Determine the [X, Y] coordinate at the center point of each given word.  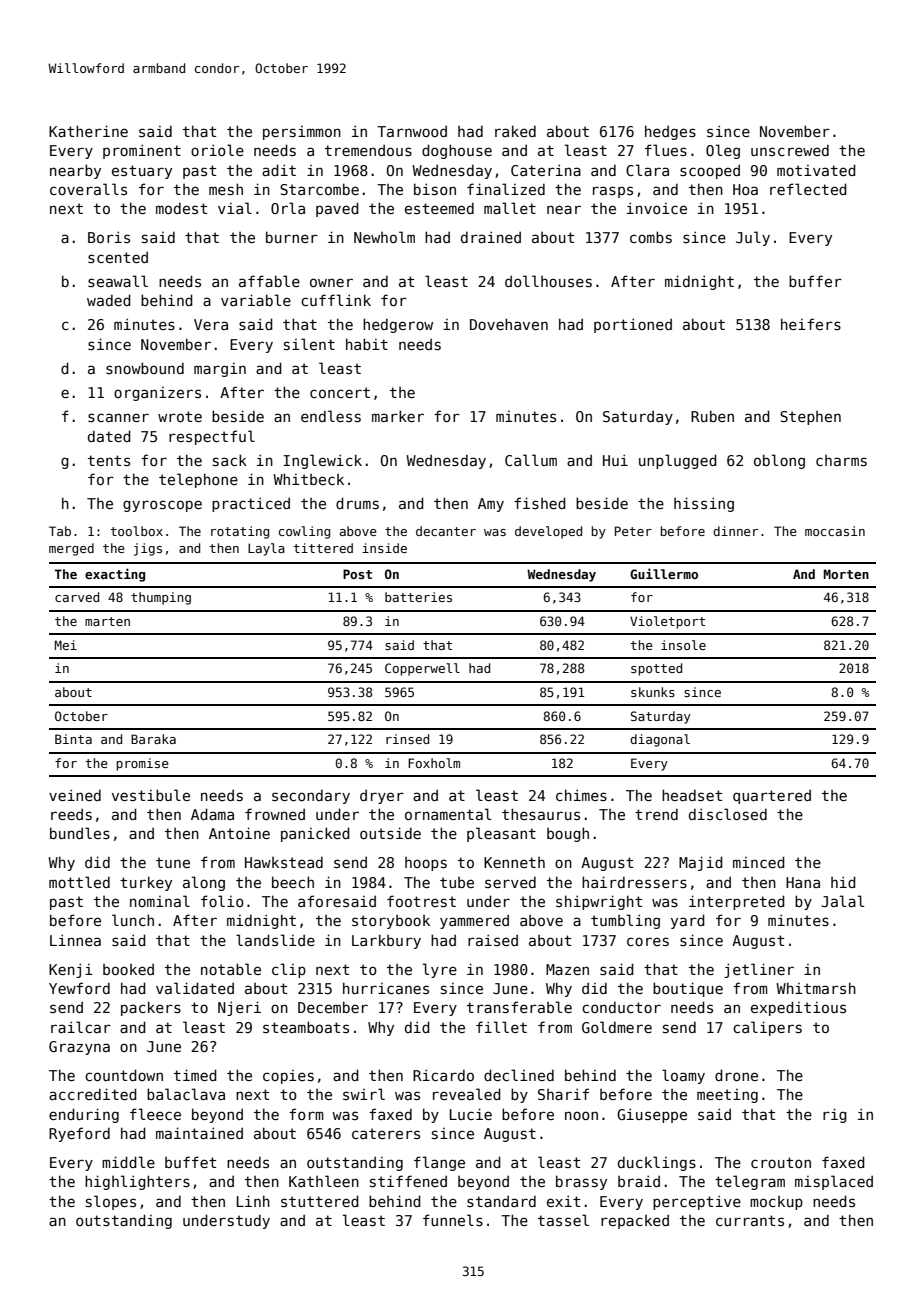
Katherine [88, 131]
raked [515, 131]
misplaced [834, 1182]
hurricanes [386, 988]
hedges [670, 132]
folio [222, 901]
